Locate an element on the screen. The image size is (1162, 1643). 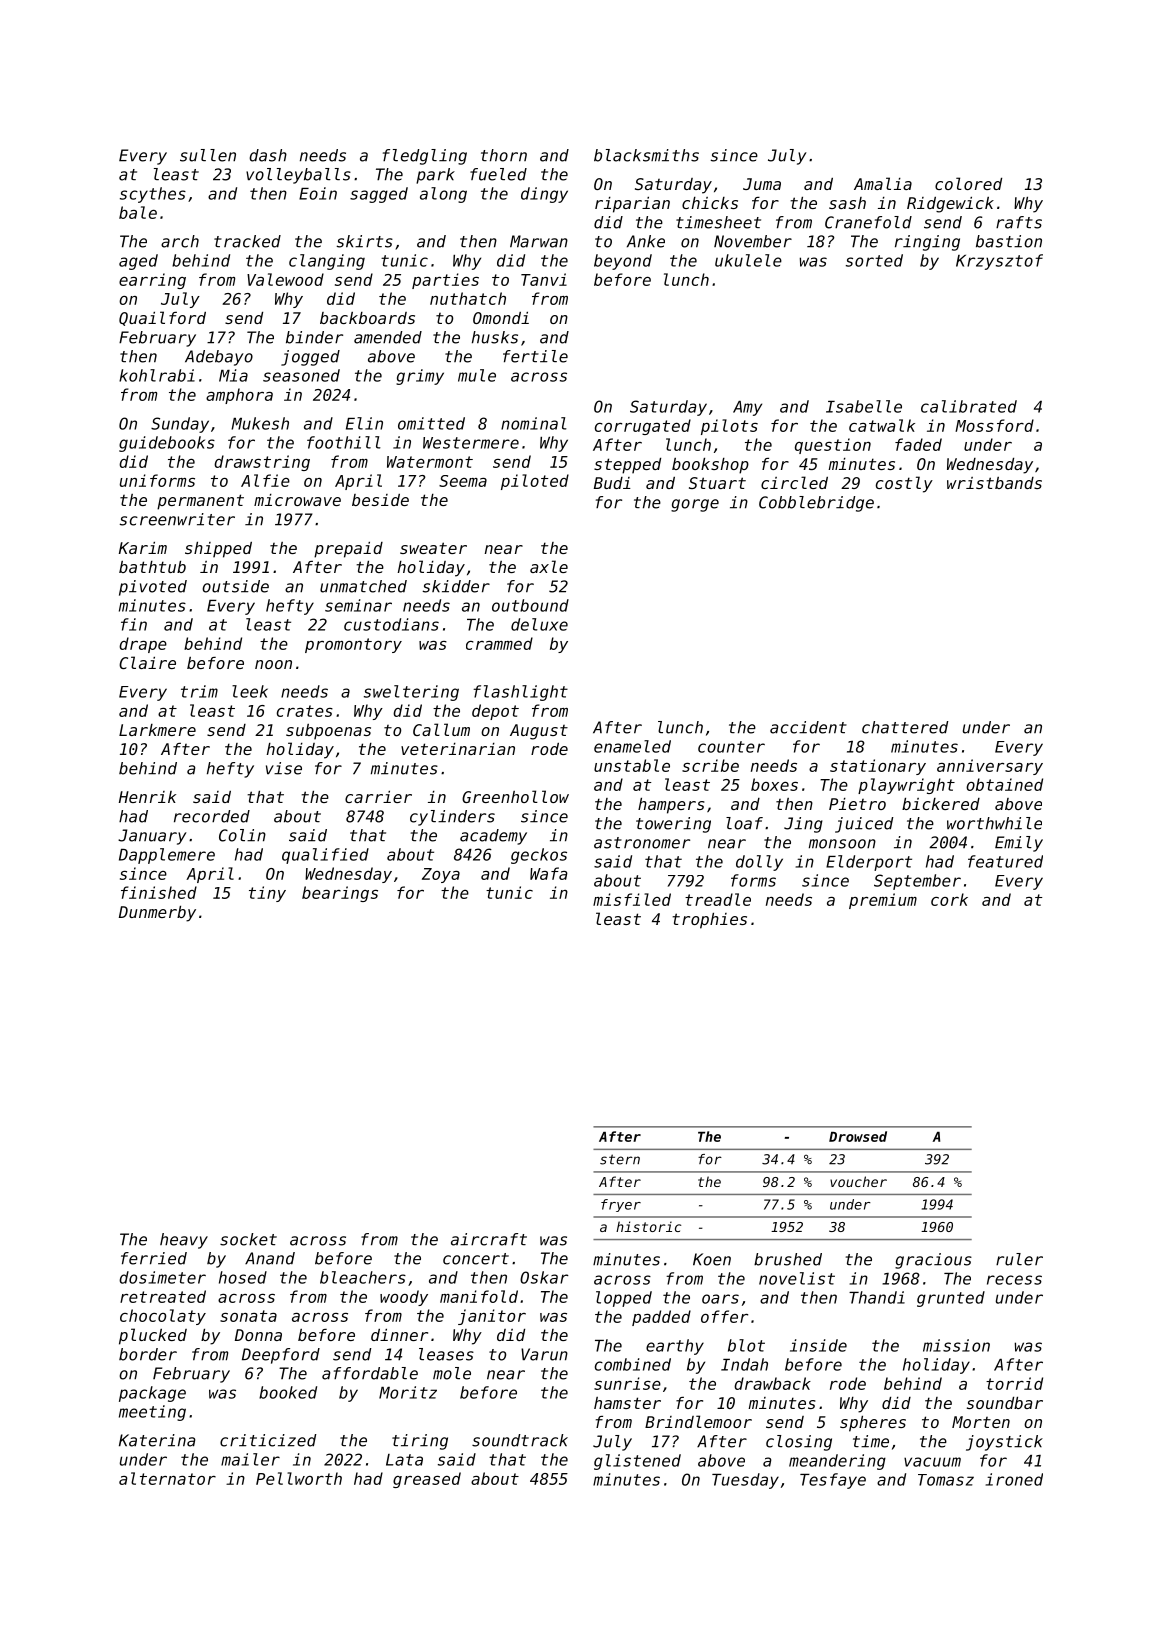
alternator is located at coordinates (167, 1478).
